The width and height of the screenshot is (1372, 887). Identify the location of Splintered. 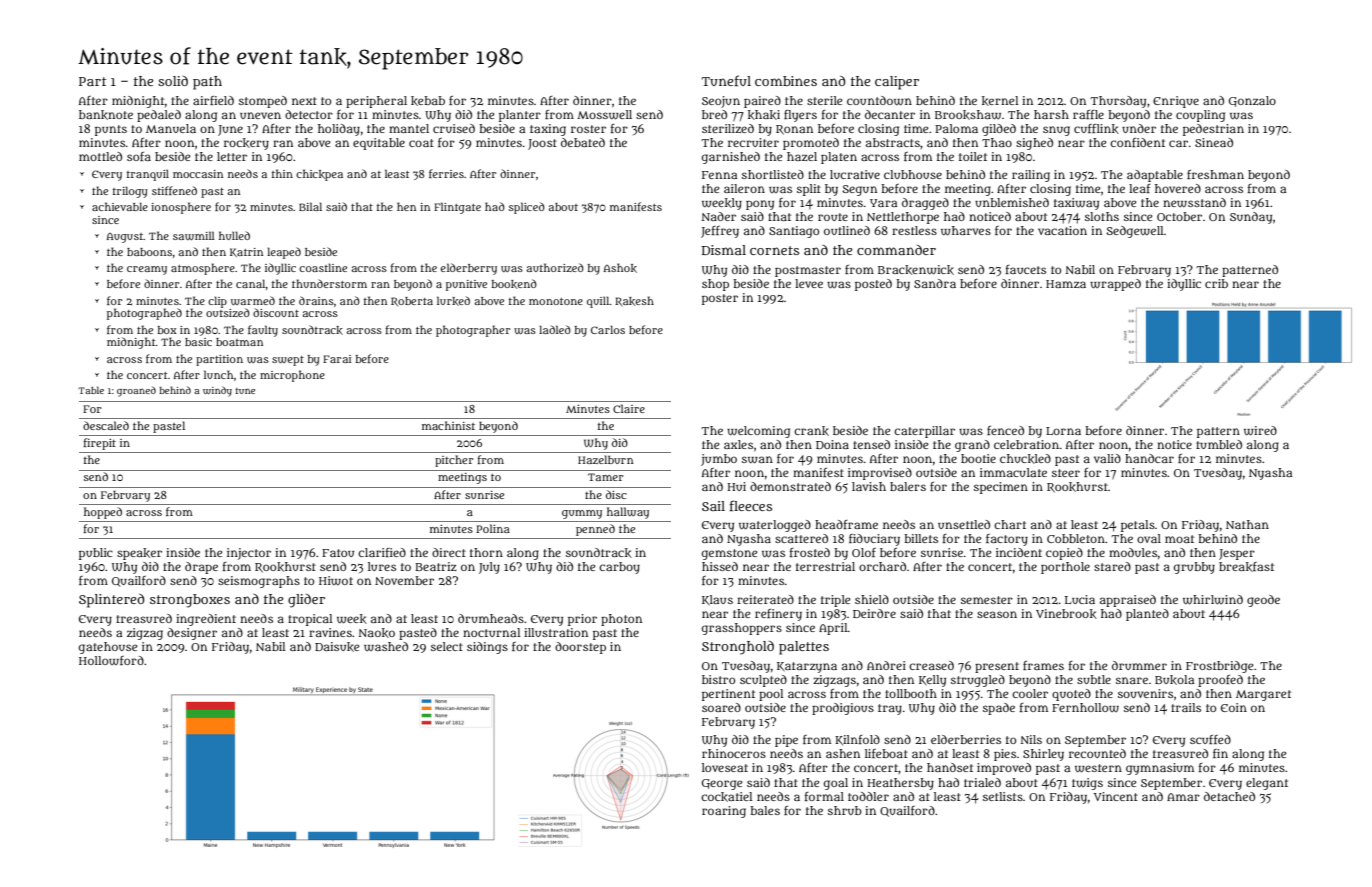
(112, 601).
